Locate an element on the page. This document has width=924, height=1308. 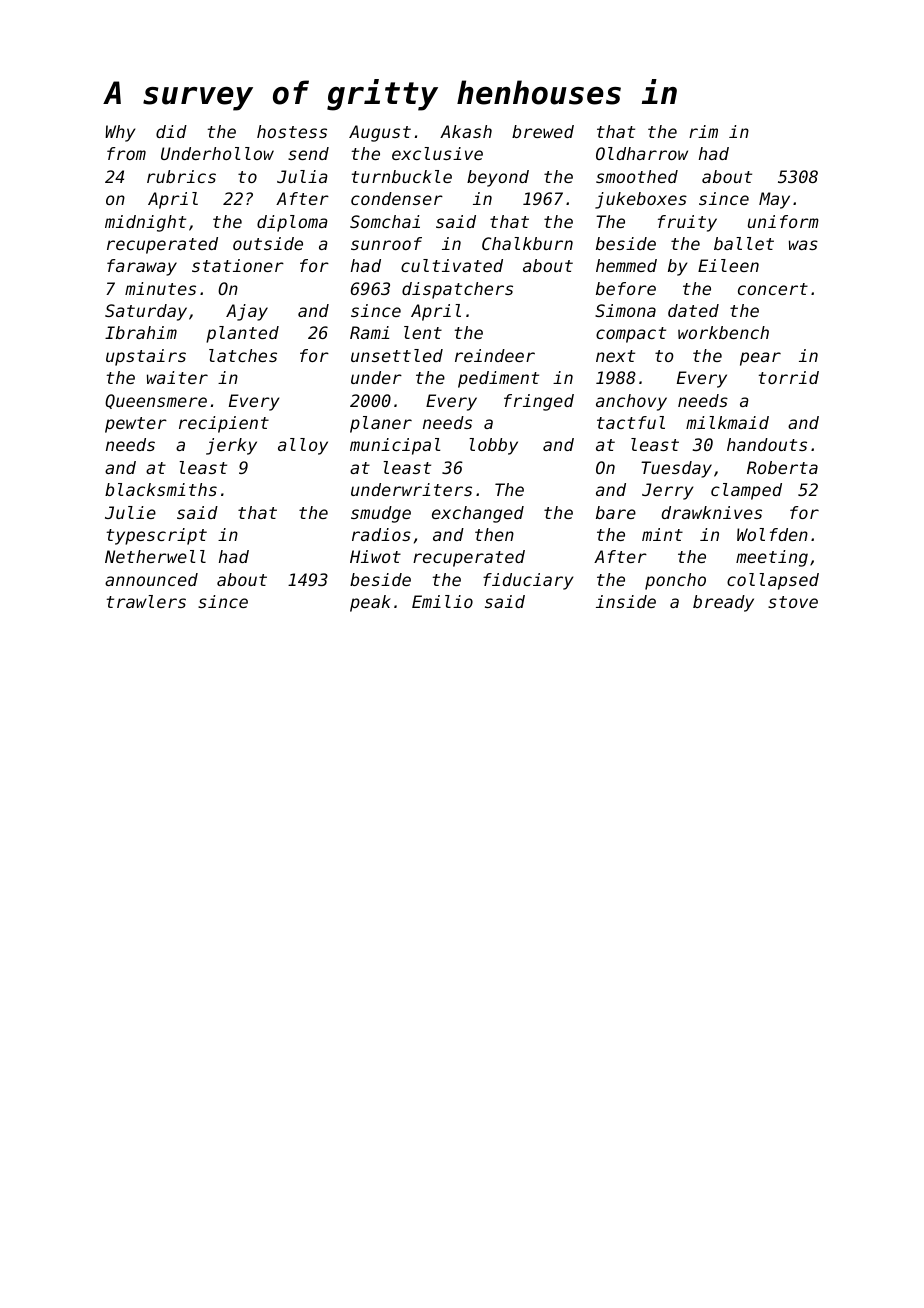
planer is located at coordinates (381, 424).
